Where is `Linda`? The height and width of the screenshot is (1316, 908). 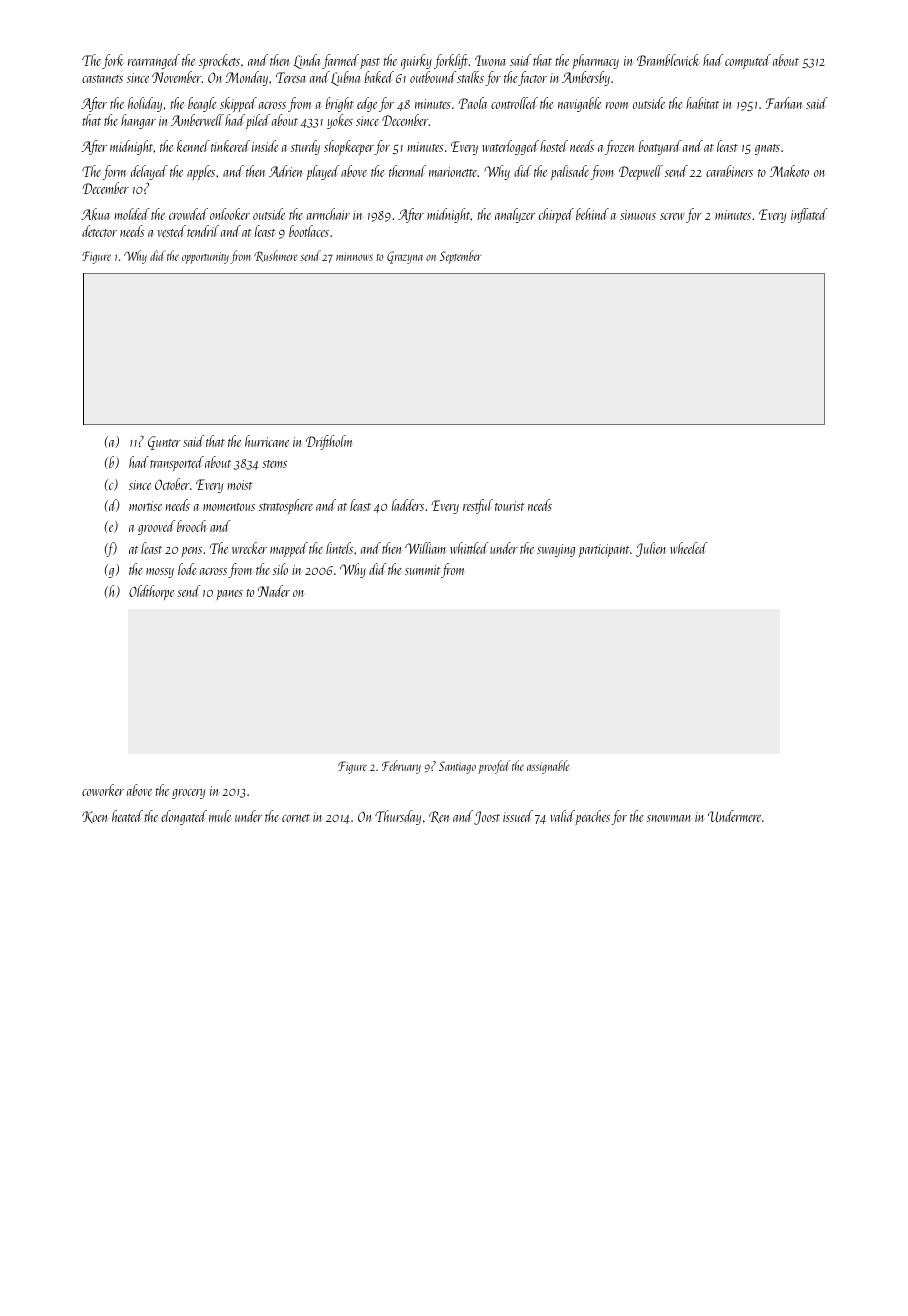 Linda is located at coordinates (307, 61).
